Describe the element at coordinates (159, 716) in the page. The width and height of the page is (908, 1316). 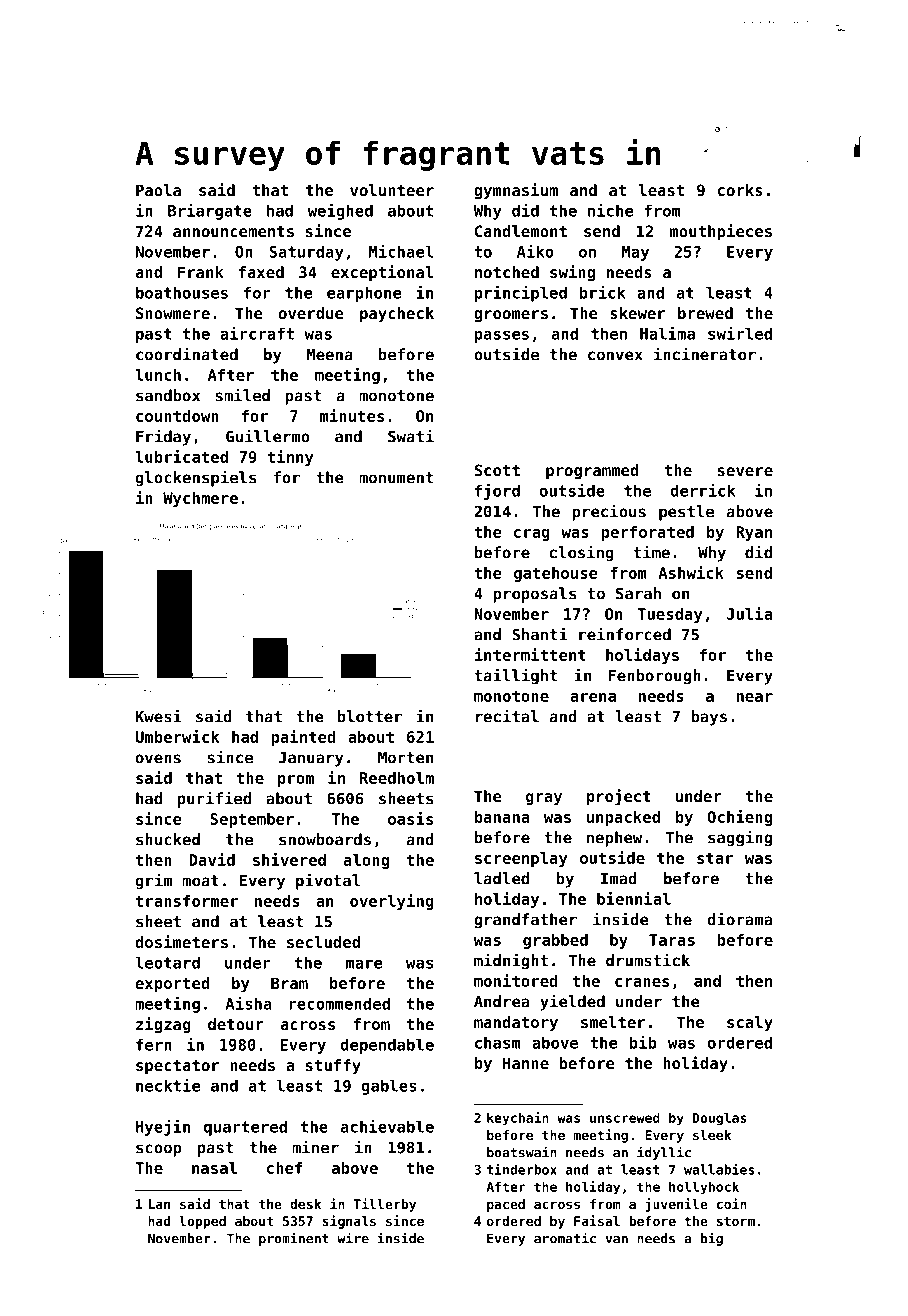
I see `Kwesi` at that location.
